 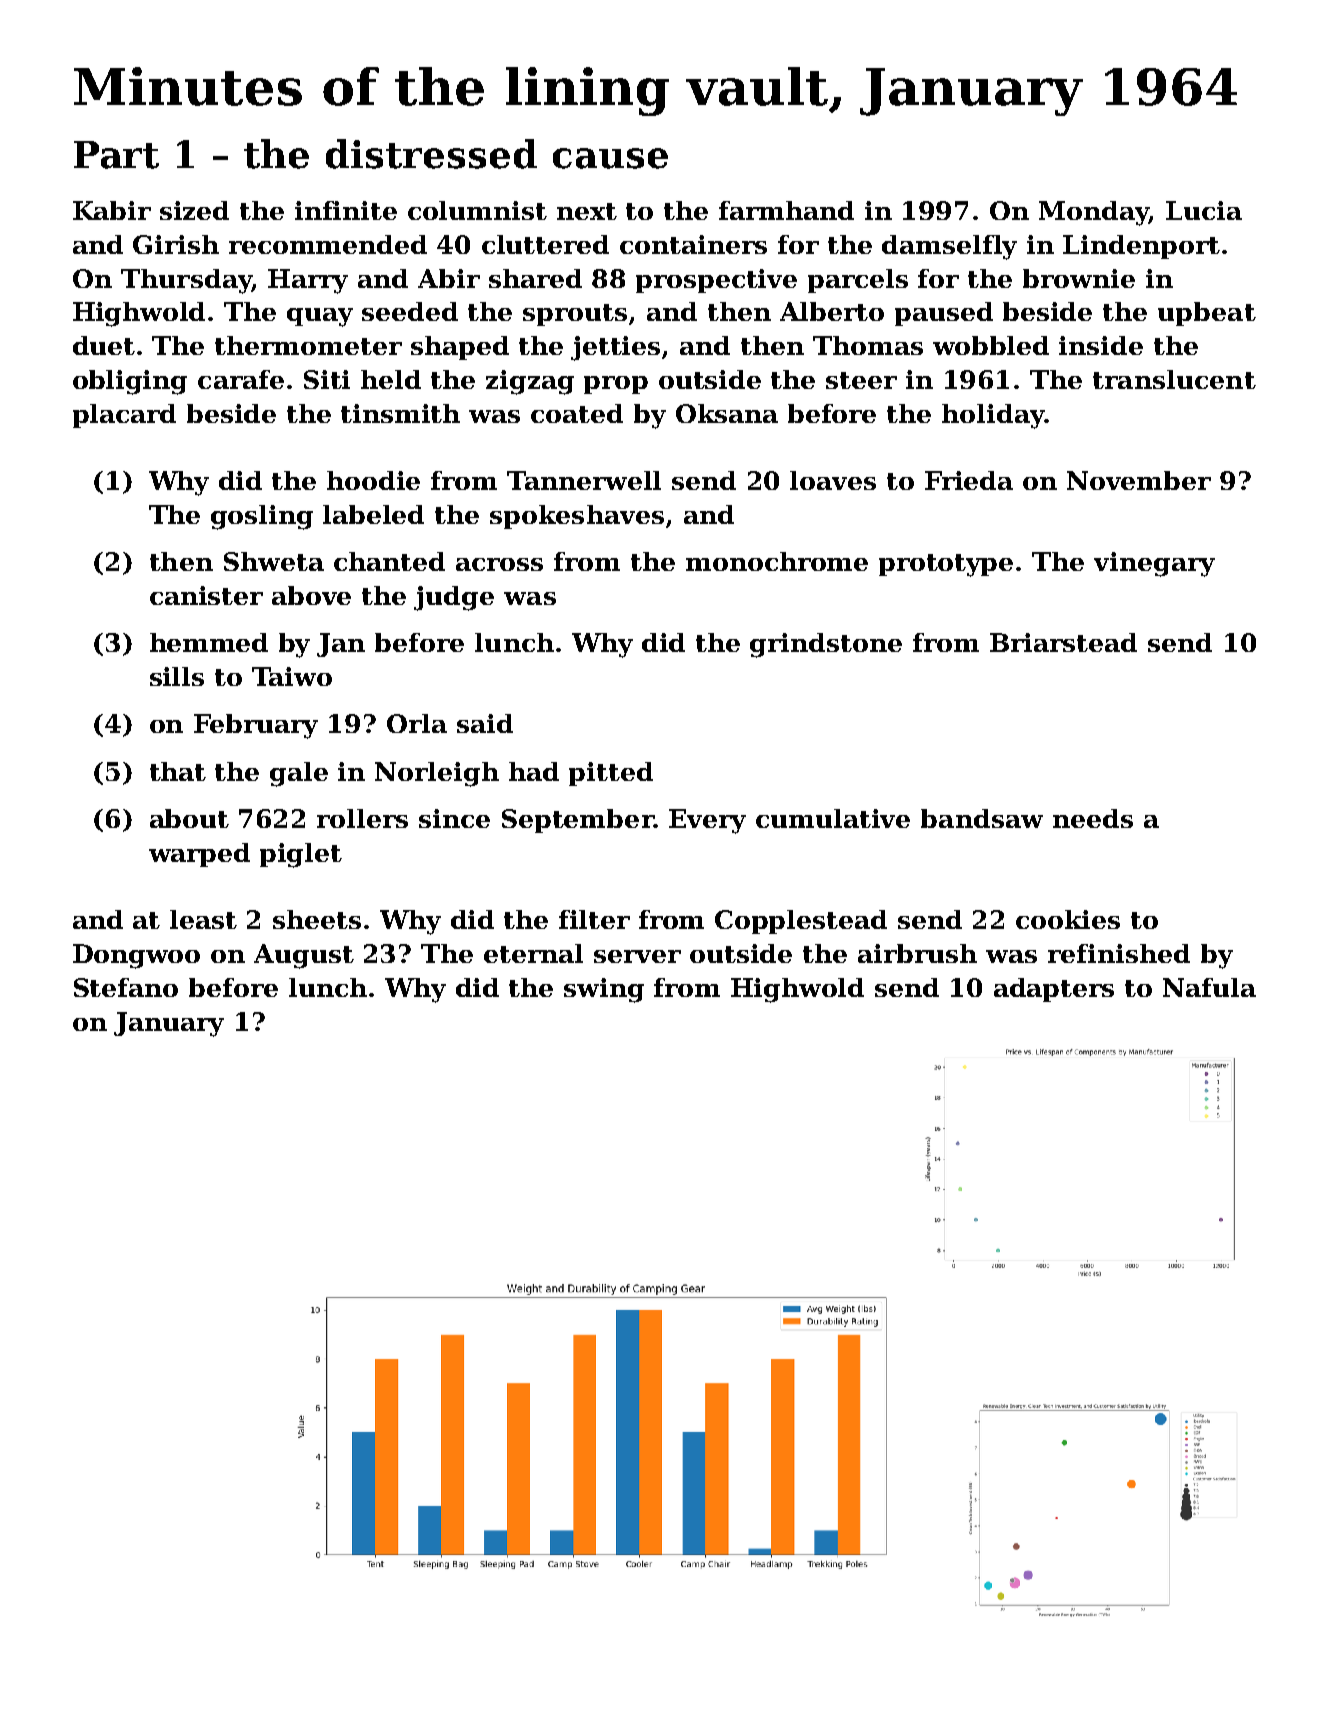 I want to click on Briarstead, so click(x=1063, y=642).
